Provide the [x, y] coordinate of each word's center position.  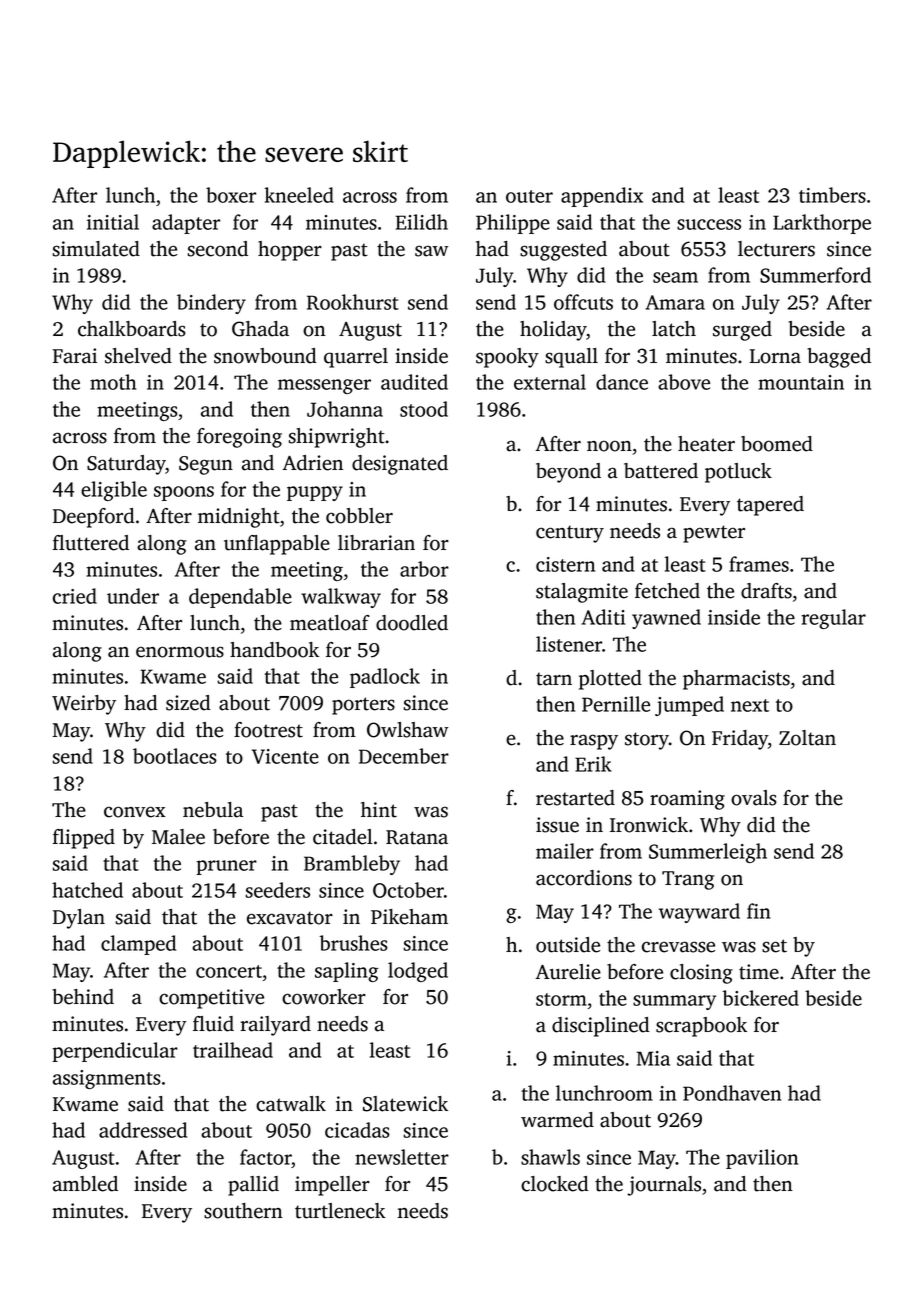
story [647, 741]
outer [529, 196]
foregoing [239, 438]
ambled [85, 1184]
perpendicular [115, 1052]
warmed [557, 1120]
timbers [832, 195]
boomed [777, 444]
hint [379, 810]
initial [113, 222]
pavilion [762, 1159]
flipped [84, 839]
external [550, 382]
